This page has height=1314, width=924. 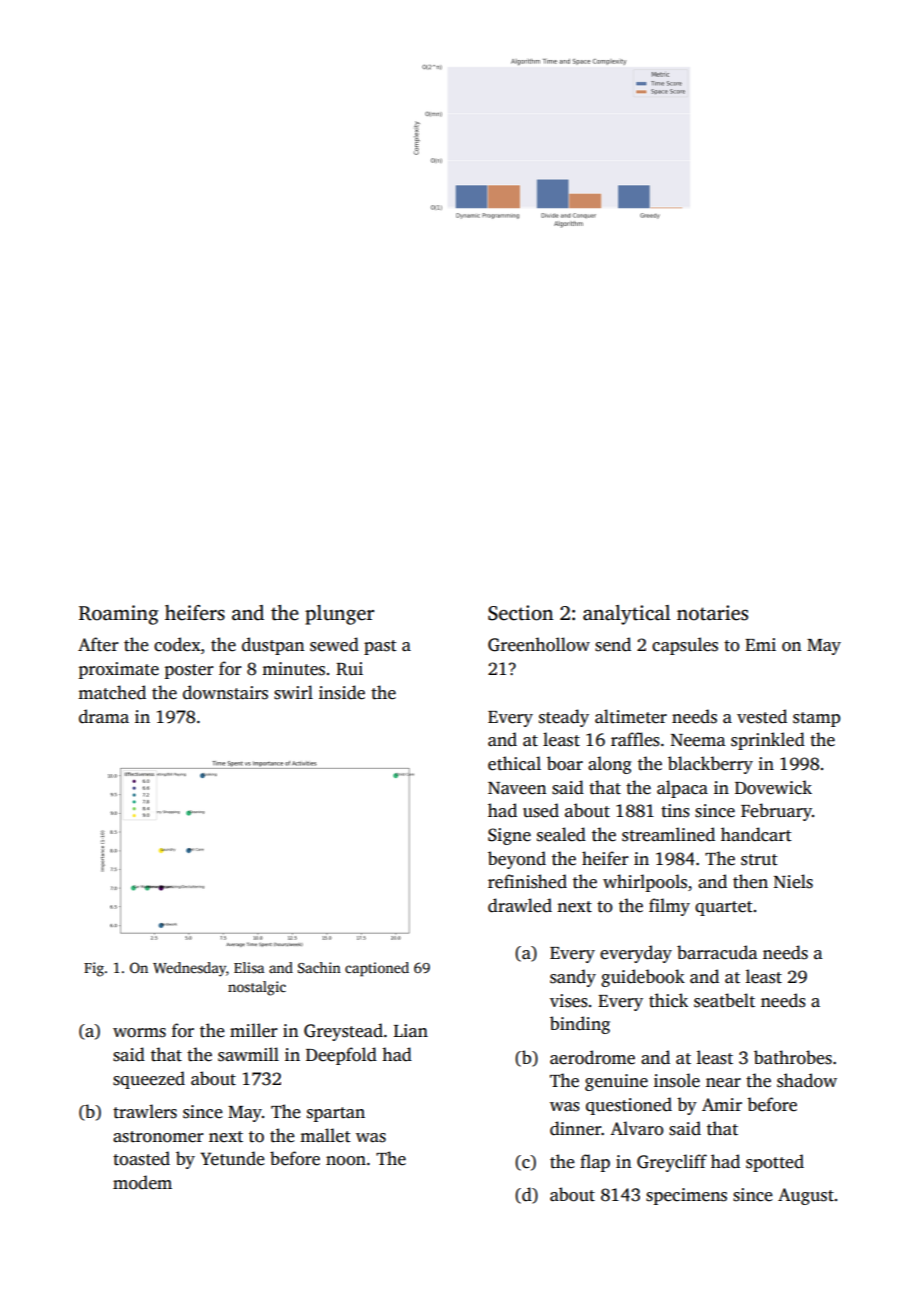 What do you see at coordinates (807, 1080) in the page?
I see `shadow` at bounding box center [807, 1080].
